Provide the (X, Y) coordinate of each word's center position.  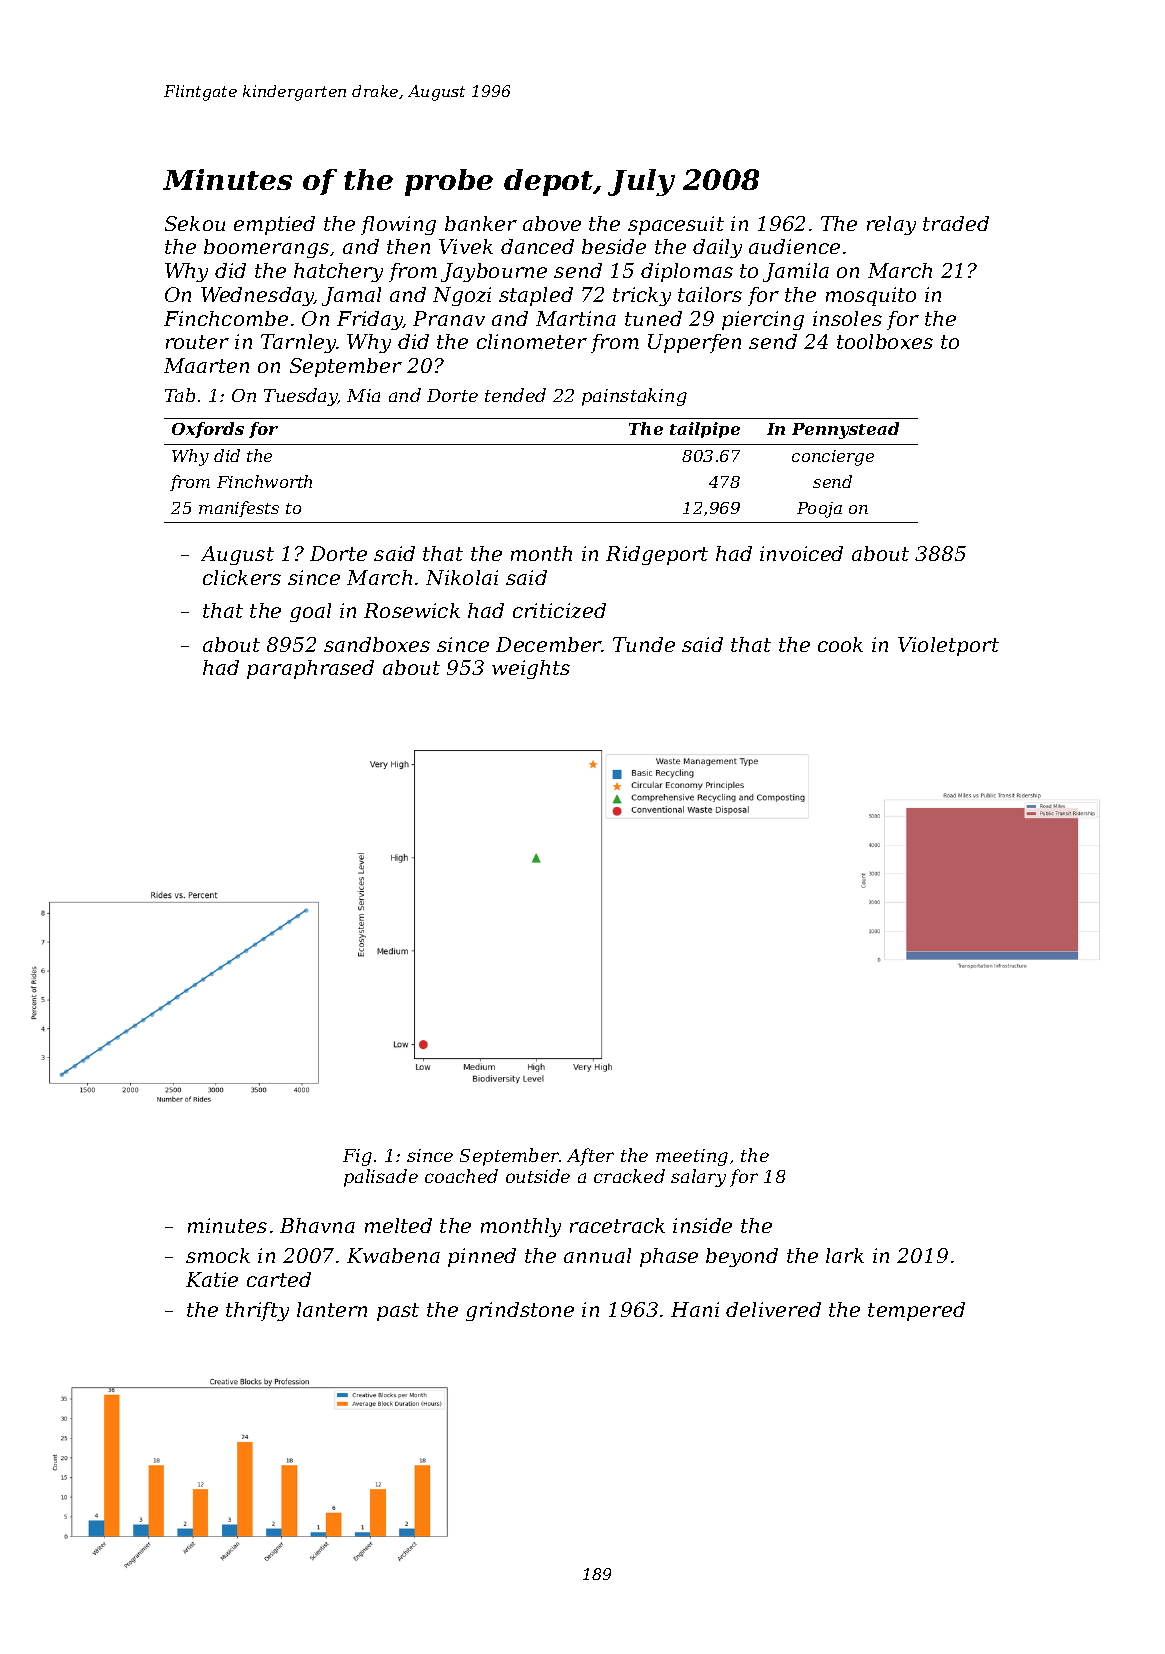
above (552, 223)
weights (531, 669)
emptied (274, 225)
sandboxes (377, 644)
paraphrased (310, 669)
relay (891, 225)
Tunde (644, 644)
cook (840, 644)
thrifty (257, 1311)
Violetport (948, 646)
